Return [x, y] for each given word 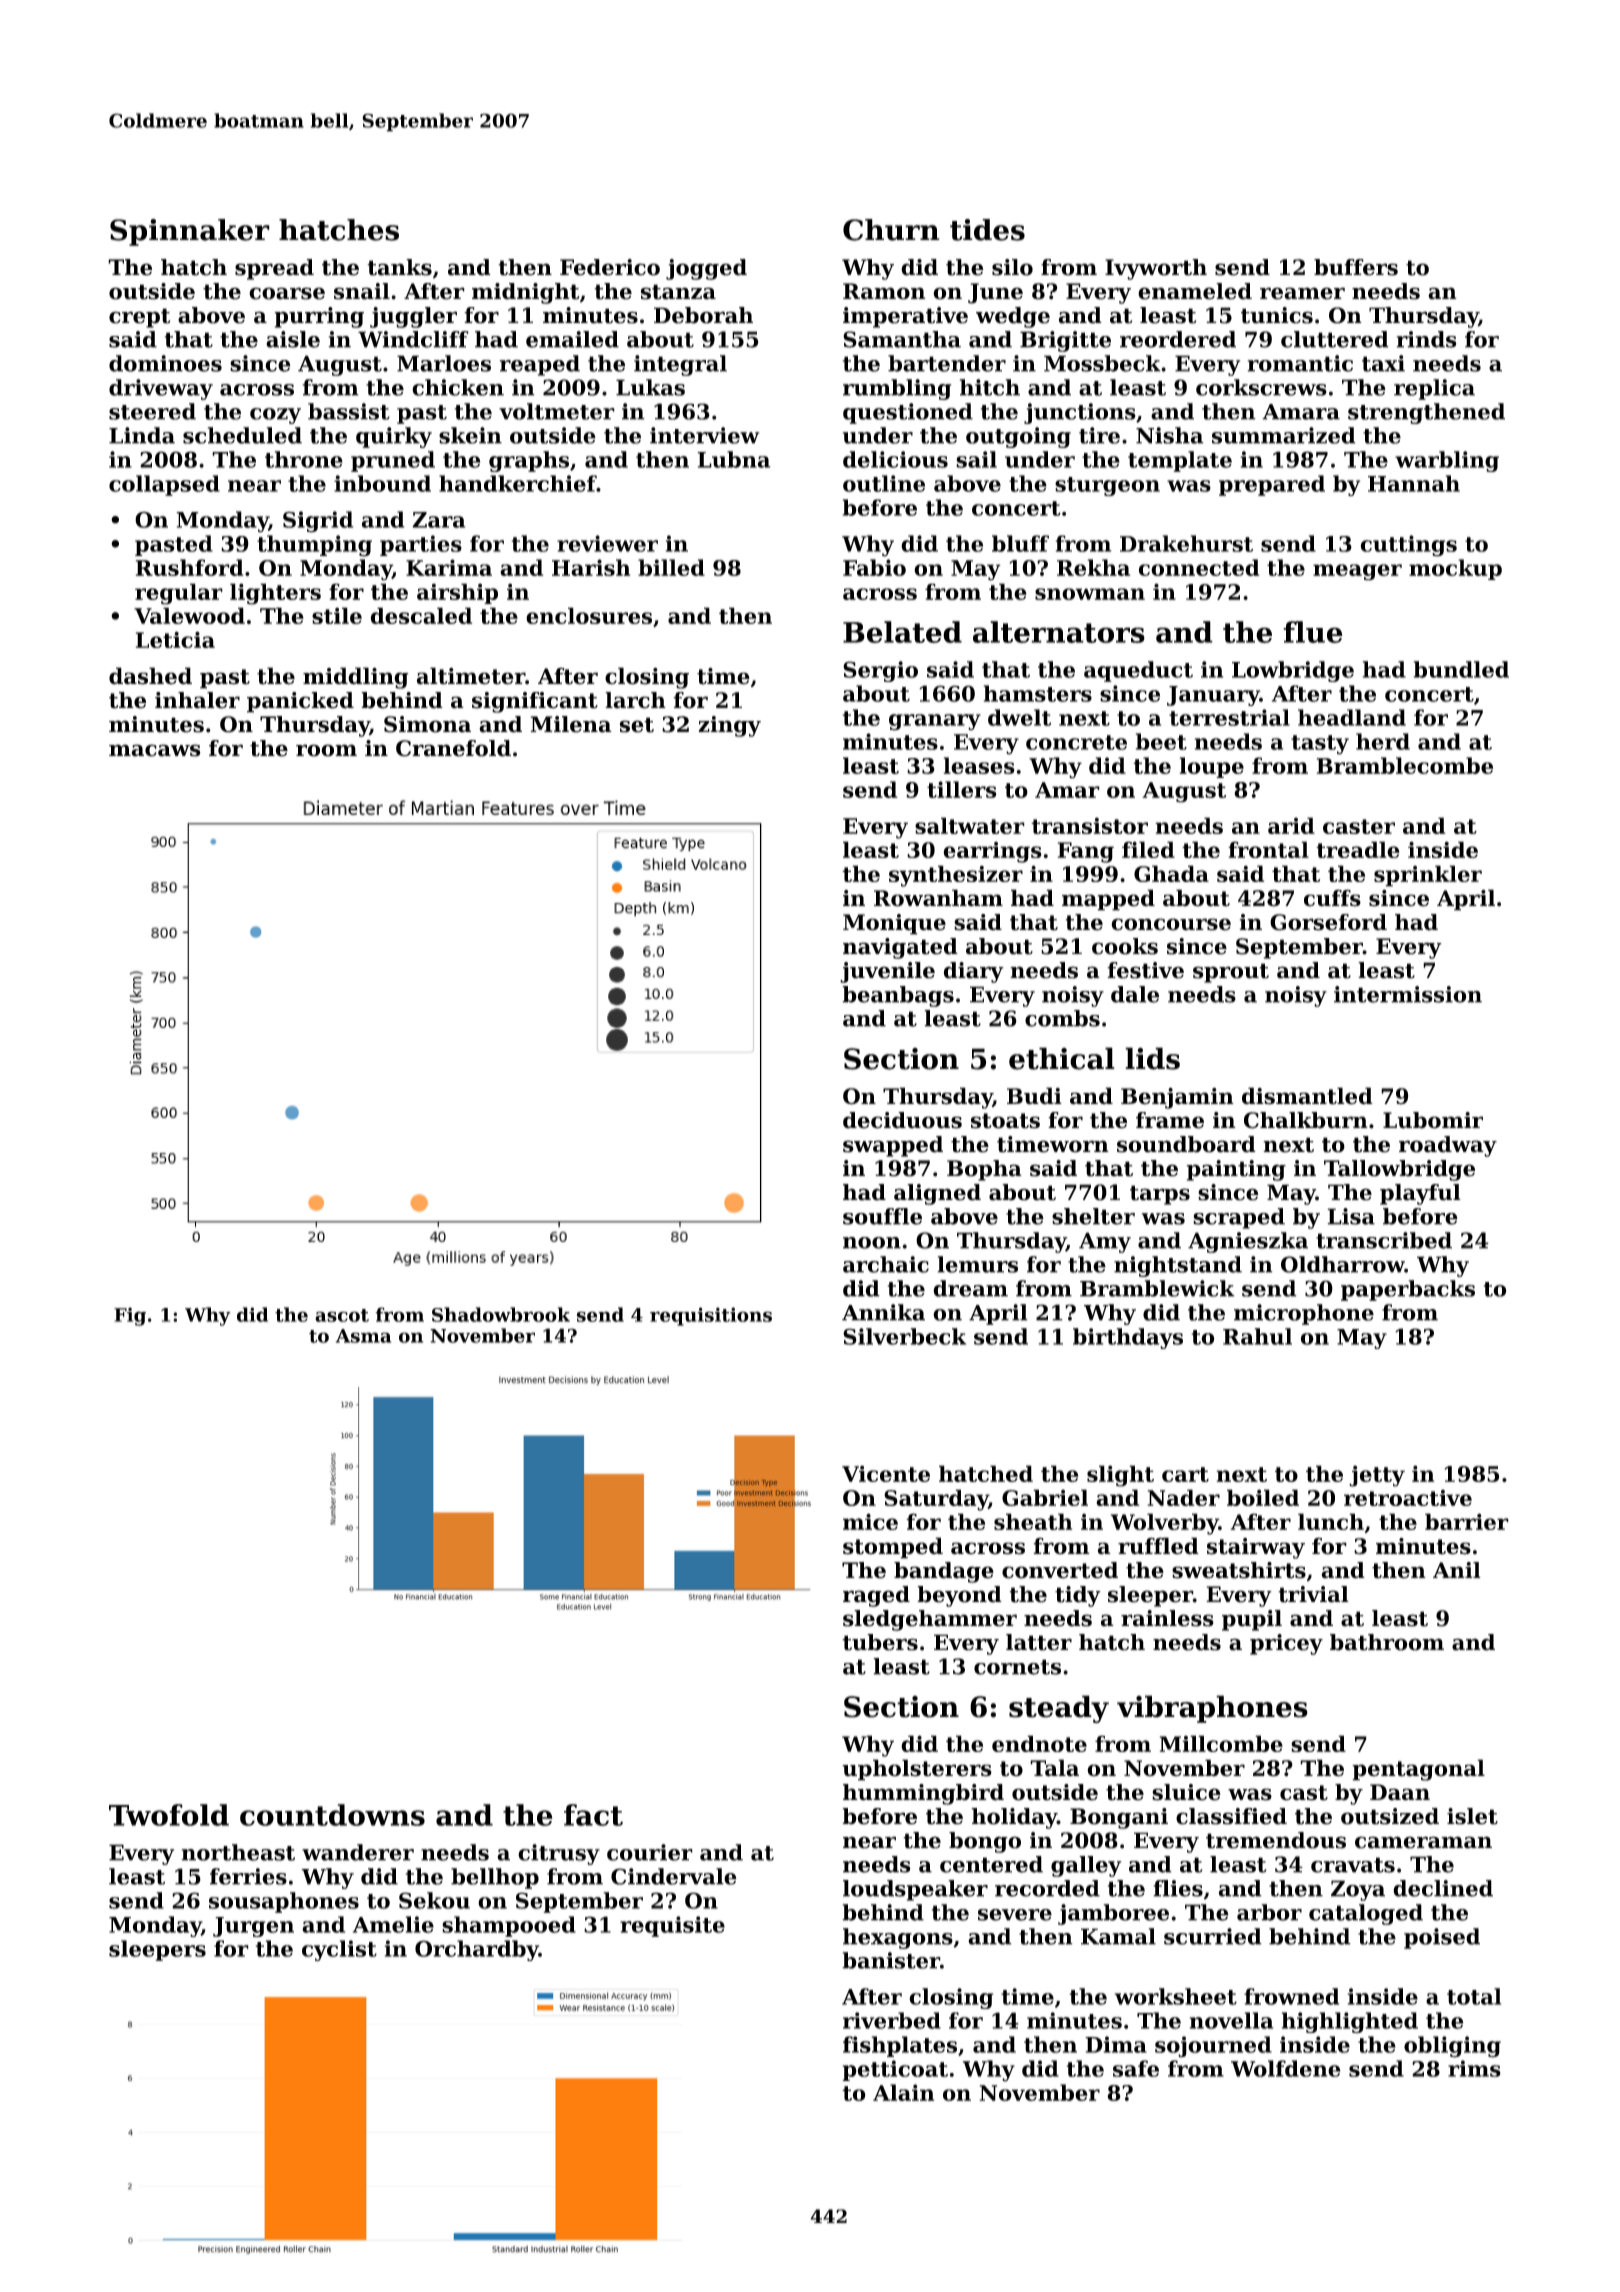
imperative [905, 317]
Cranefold [453, 748]
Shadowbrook [501, 1314]
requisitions [711, 1316]
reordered [1178, 339]
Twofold [169, 1815]
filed [1148, 849]
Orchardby [477, 1950]
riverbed [892, 2020]
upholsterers [917, 1770]
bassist [349, 411]
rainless [1167, 1618]
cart [1185, 1474]
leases [979, 765]
